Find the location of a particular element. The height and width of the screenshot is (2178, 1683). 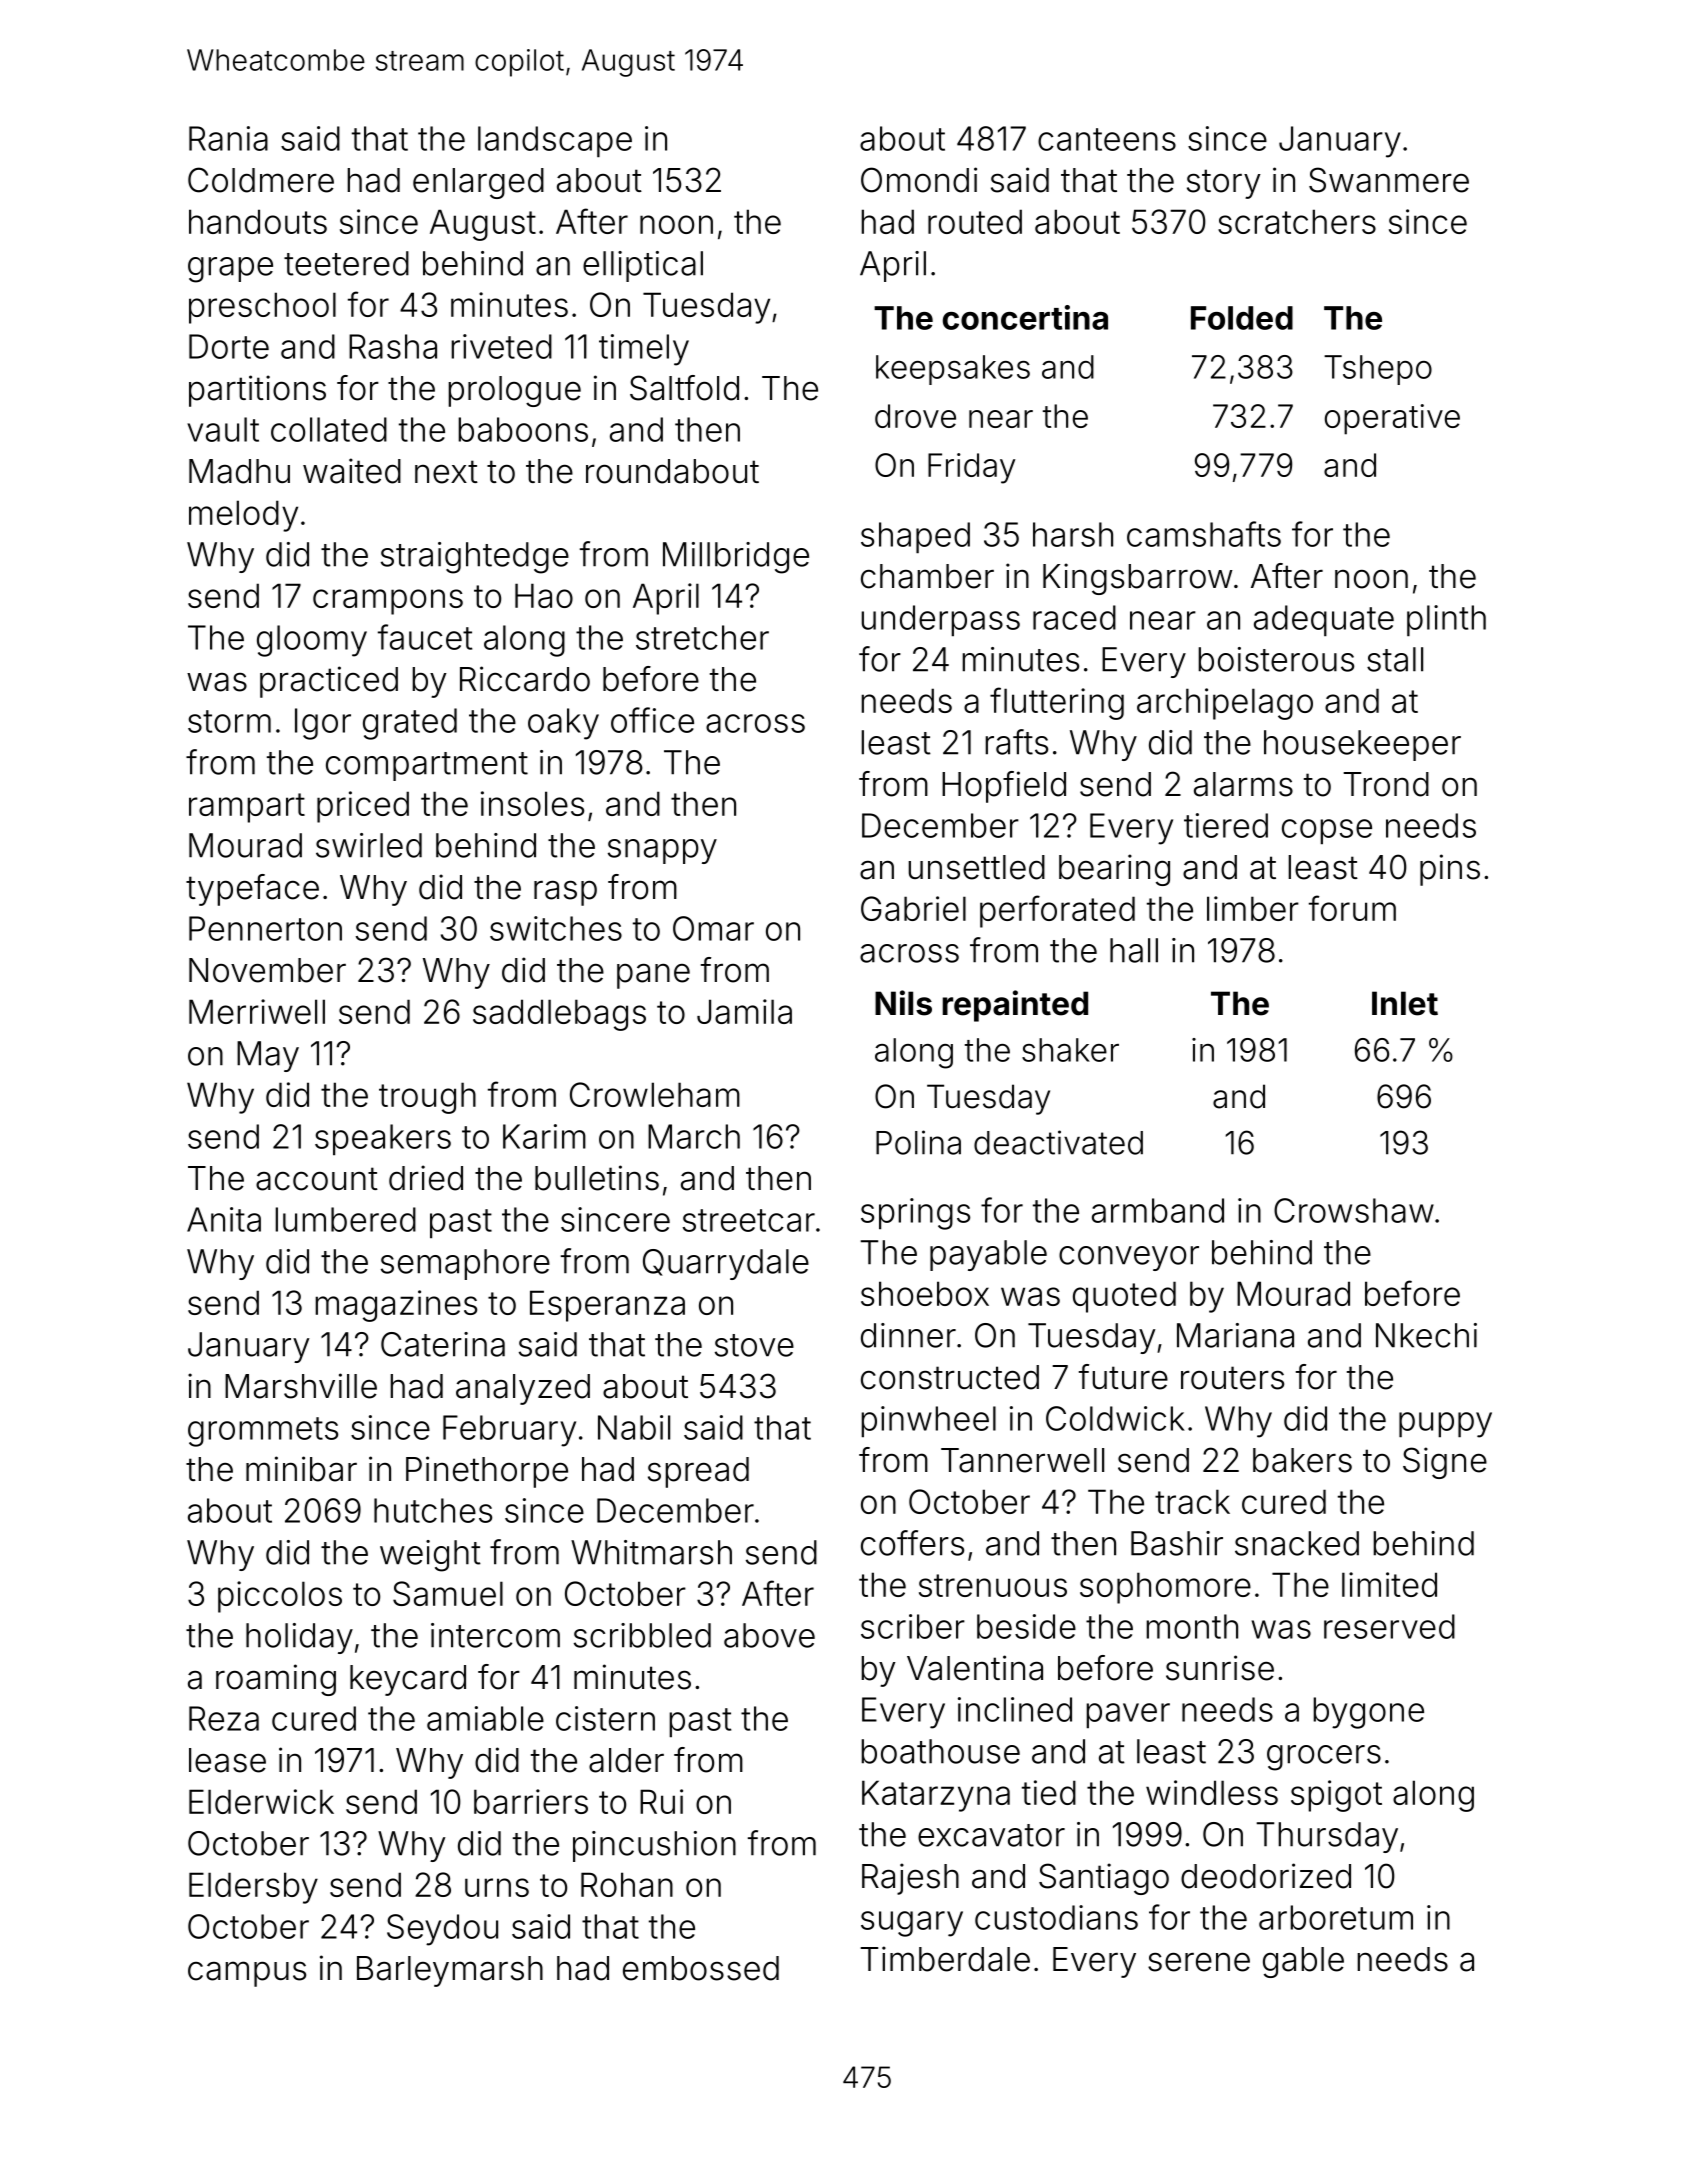

faucet is located at coordinates (425, 637).
